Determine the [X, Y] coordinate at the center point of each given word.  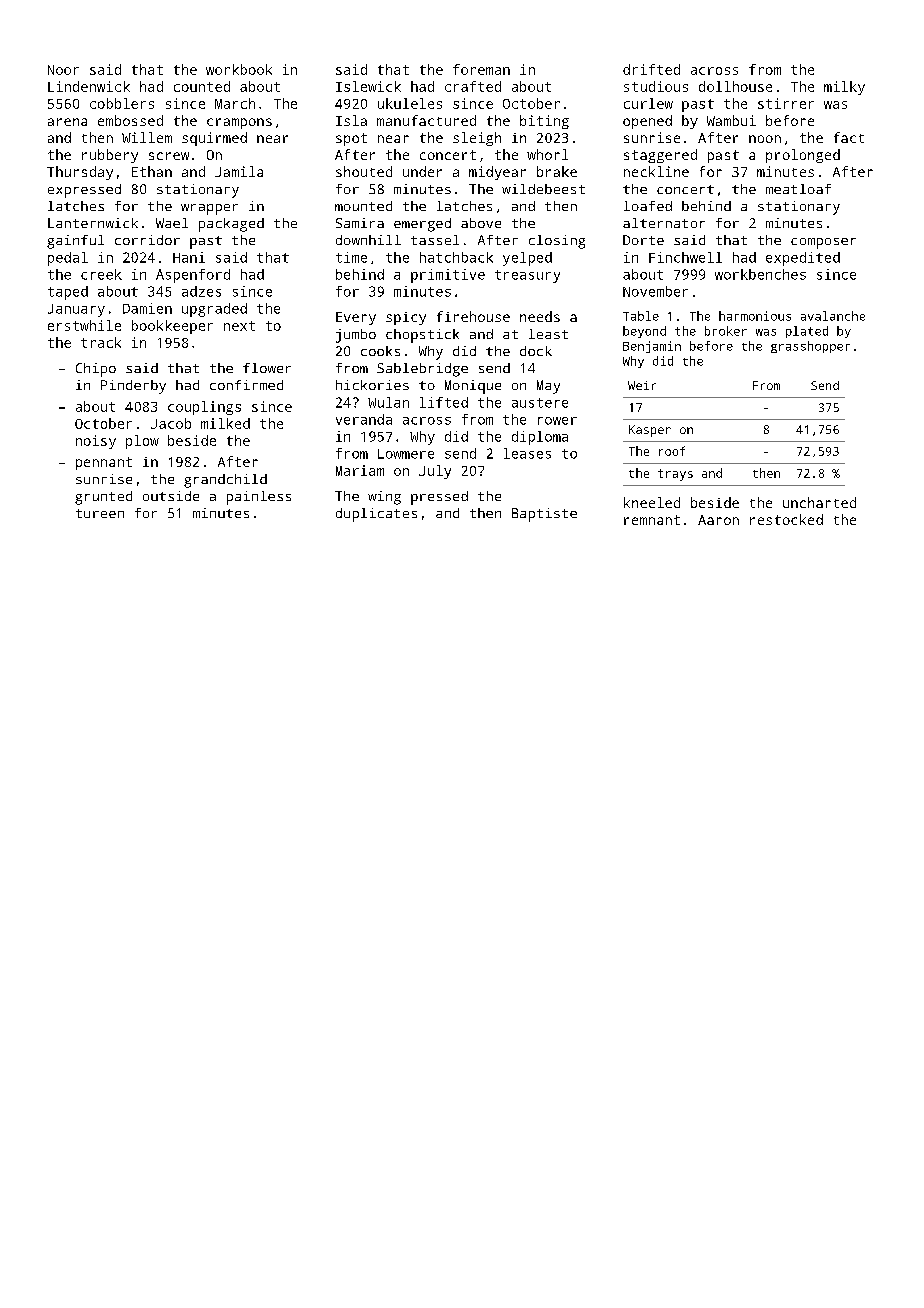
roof [672, 451]
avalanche [833, 316]
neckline [656, 171]
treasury [527, 276]
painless [259, 498]
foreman [481, 69]
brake [557, 171]
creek [101, 274]
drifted [651, 69]
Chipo [96, 370]
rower [557, 421]
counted [202, 86]
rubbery [110, 156]
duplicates [376, 515]
